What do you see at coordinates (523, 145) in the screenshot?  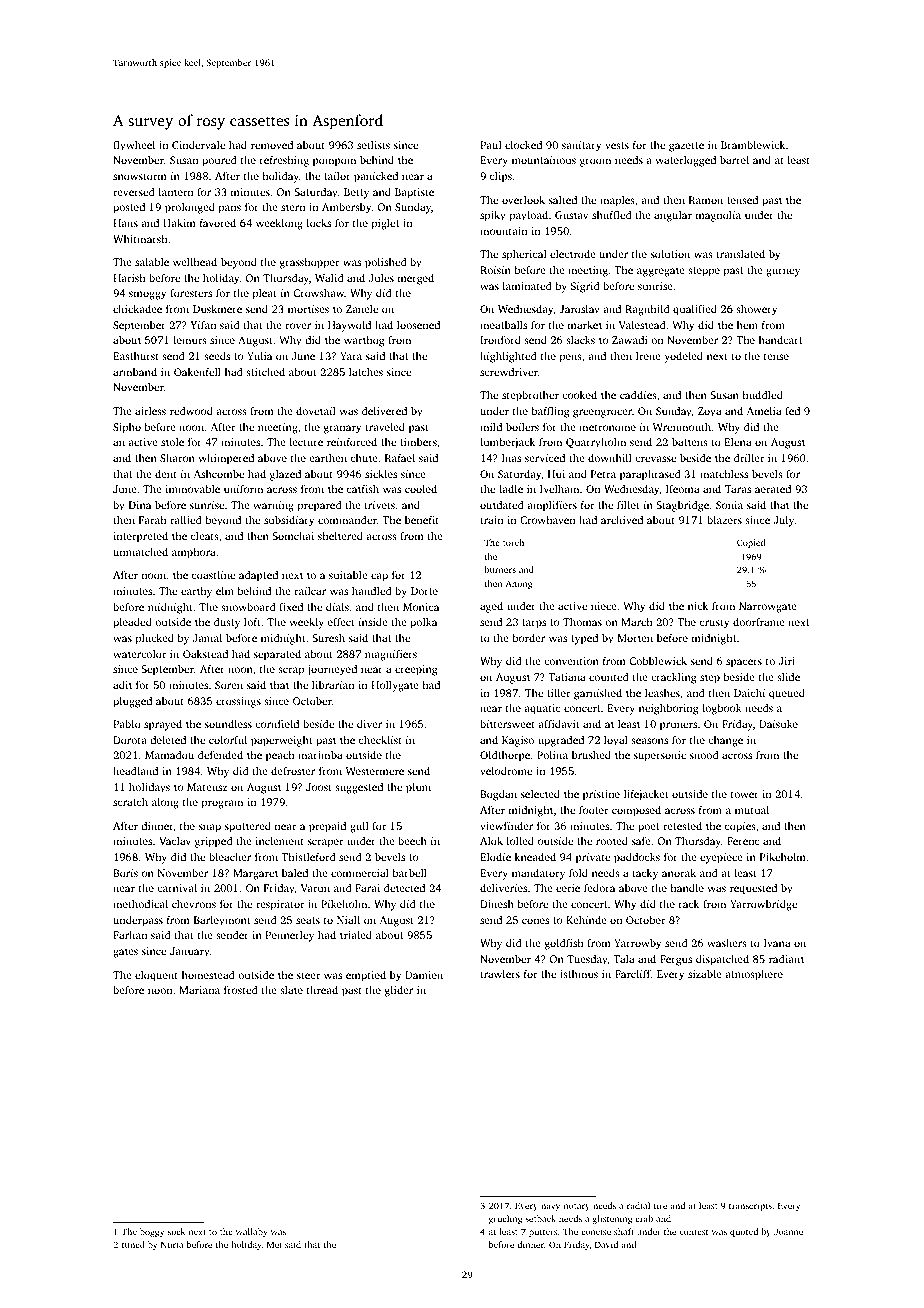 I see `clocked` at bounding box center [523, 145].
